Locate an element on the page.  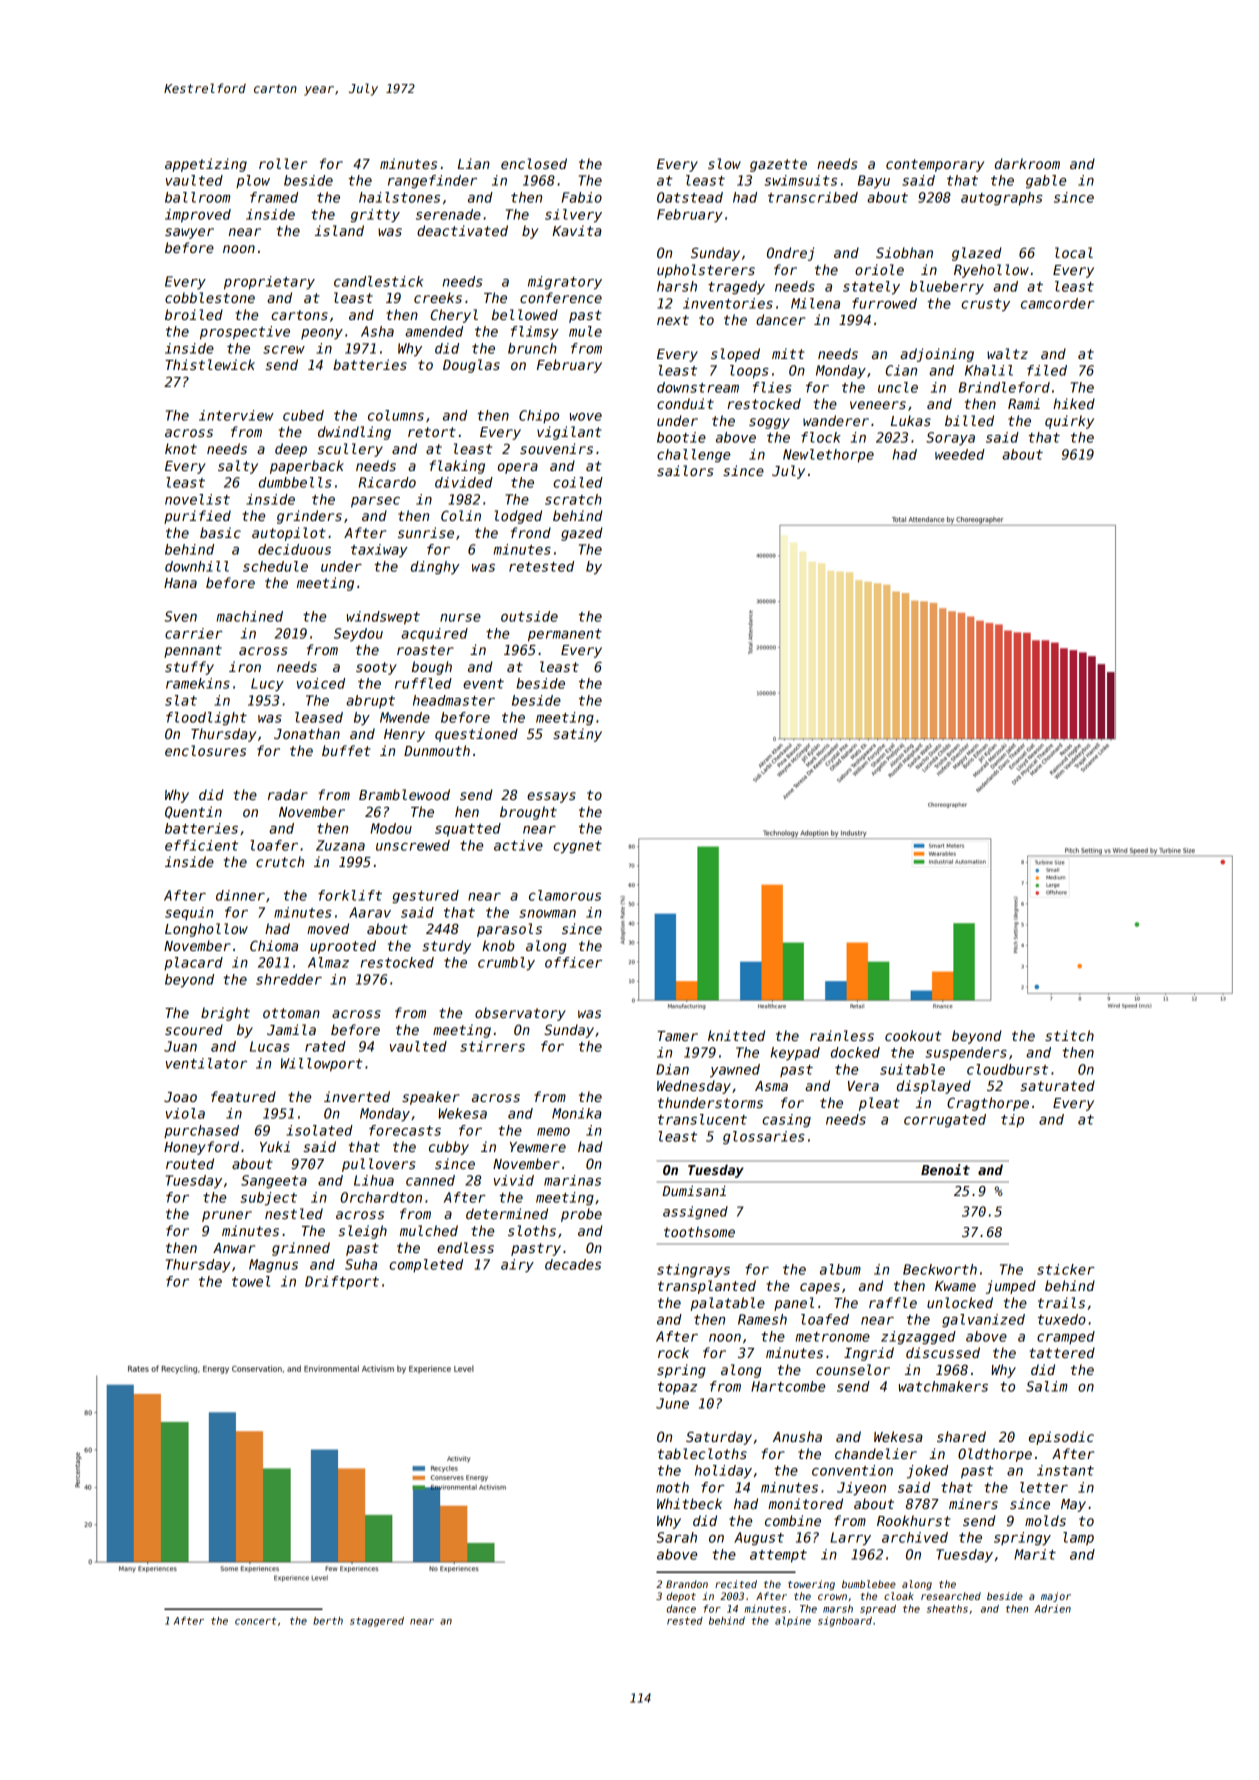
concert is located at coordinates (255, 1621).
